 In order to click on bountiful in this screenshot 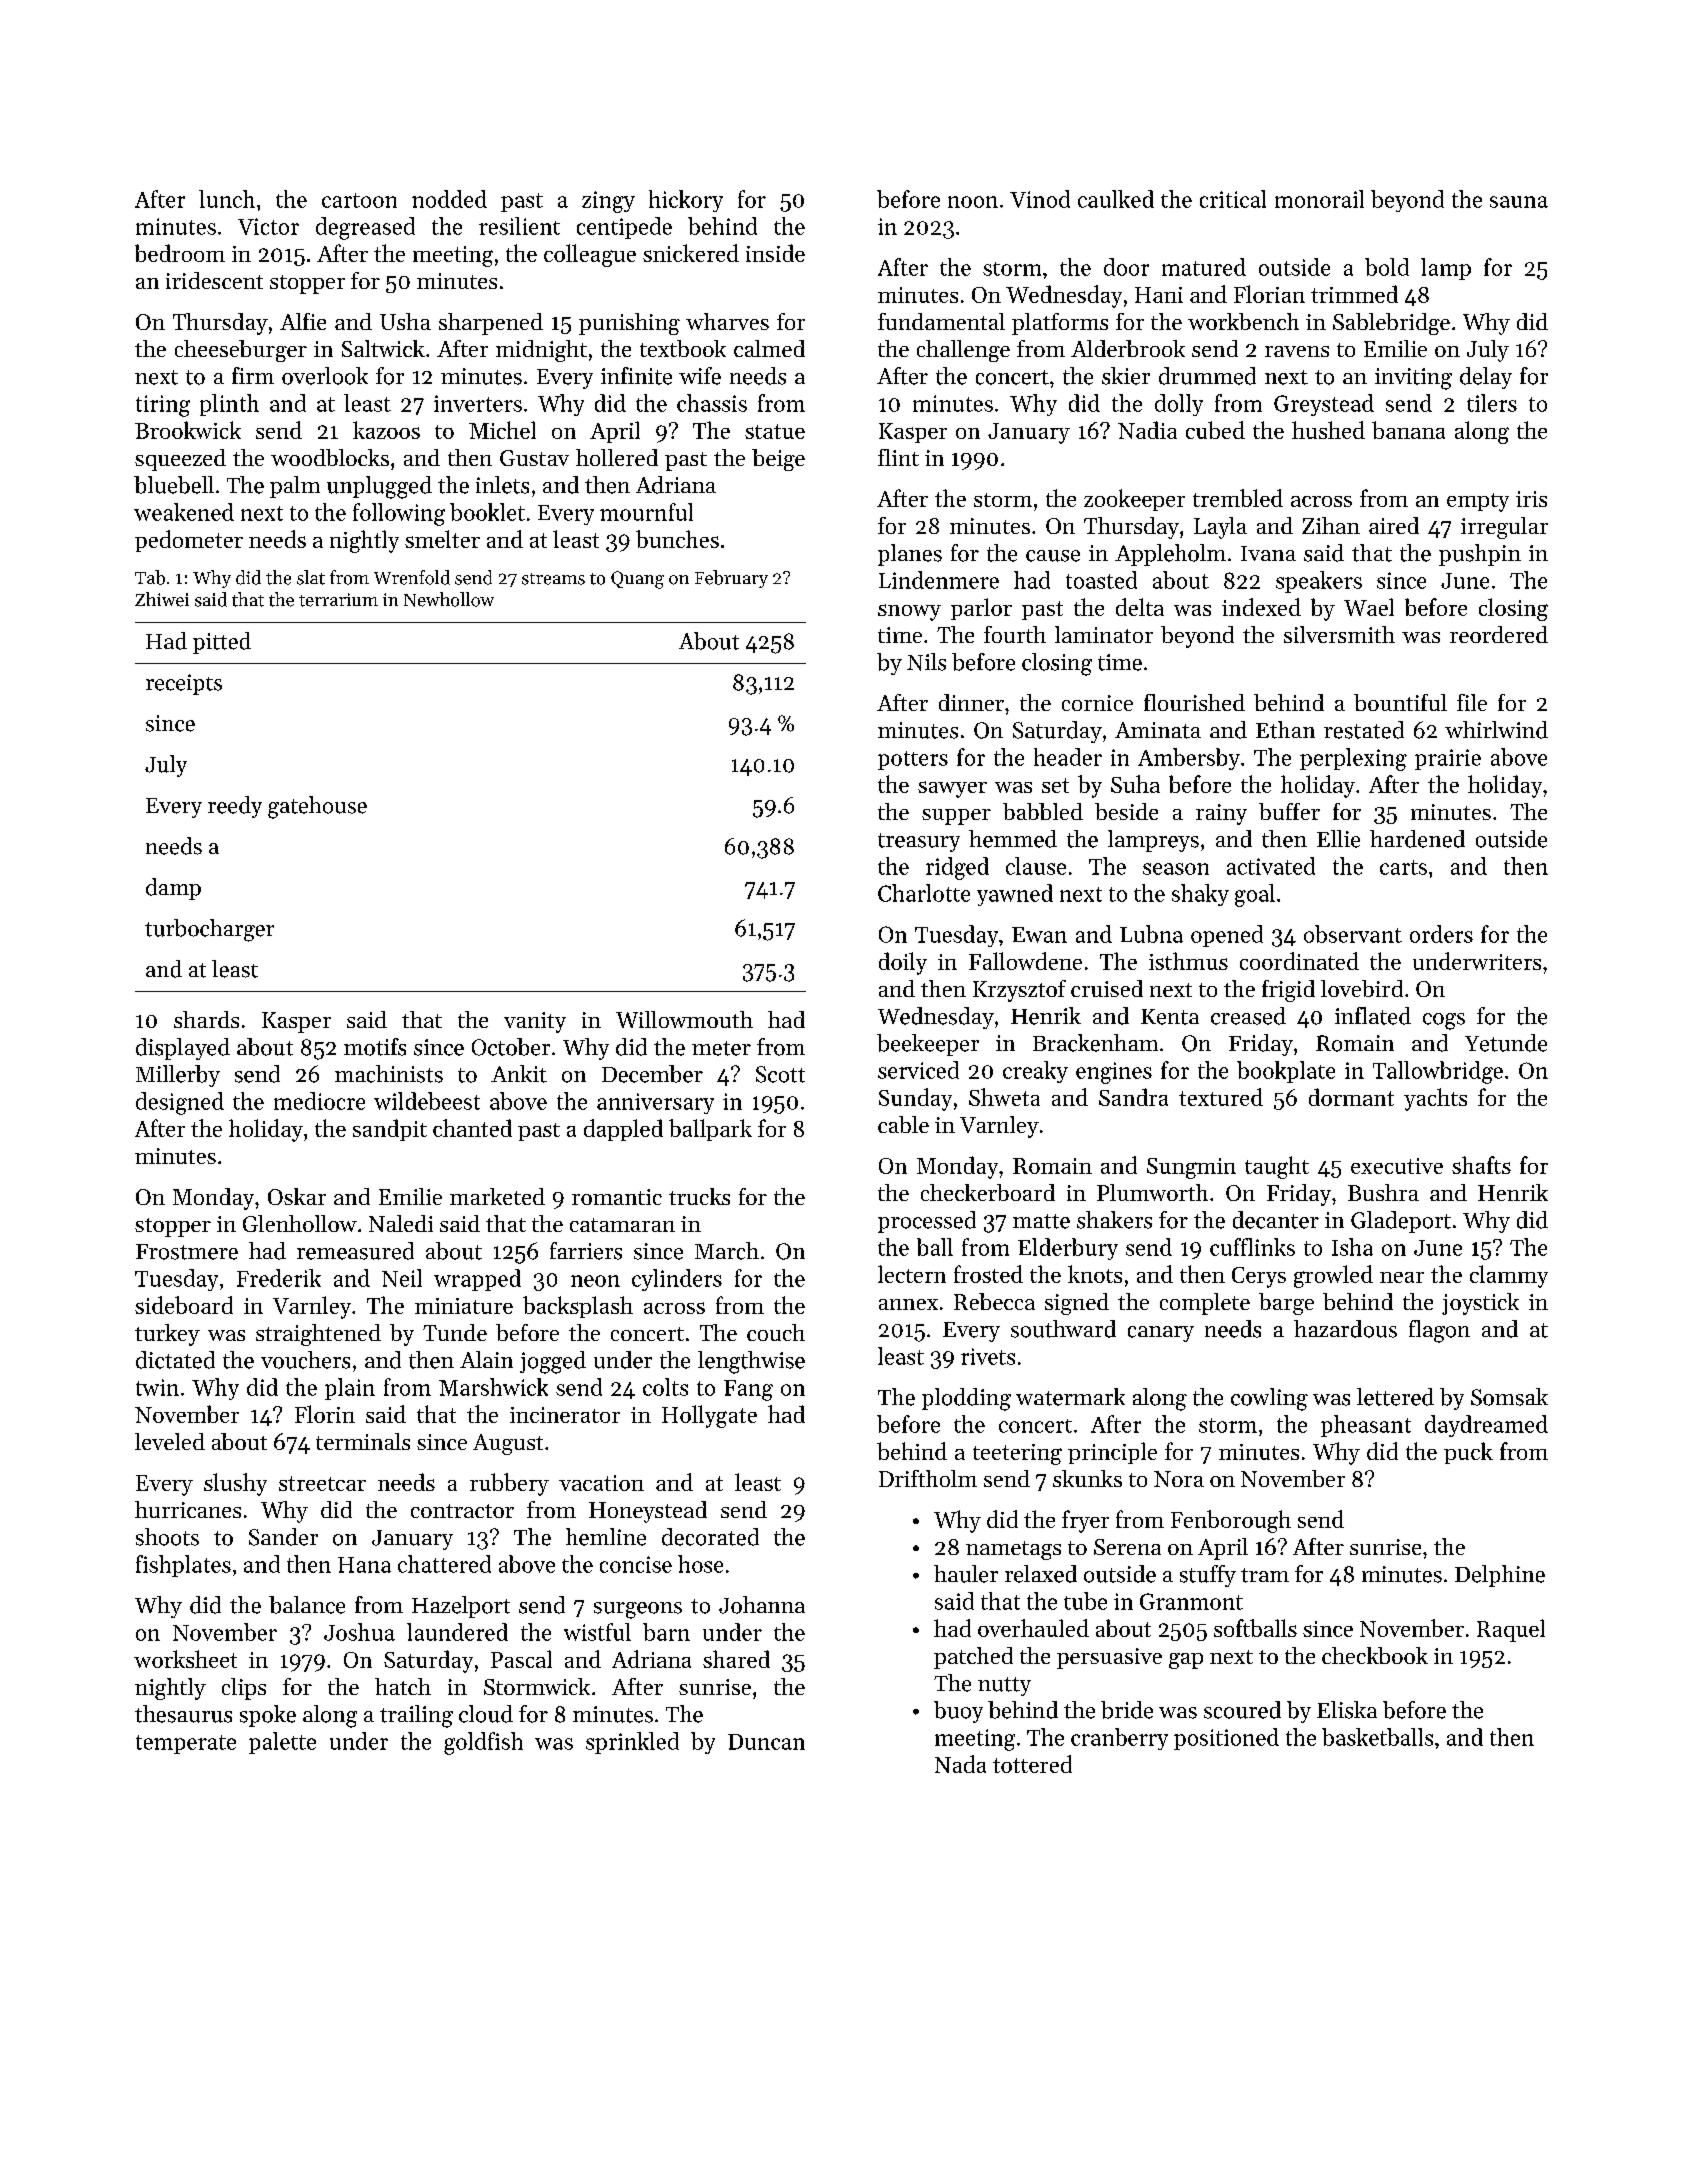, I will do `click(1400, 702)`.
